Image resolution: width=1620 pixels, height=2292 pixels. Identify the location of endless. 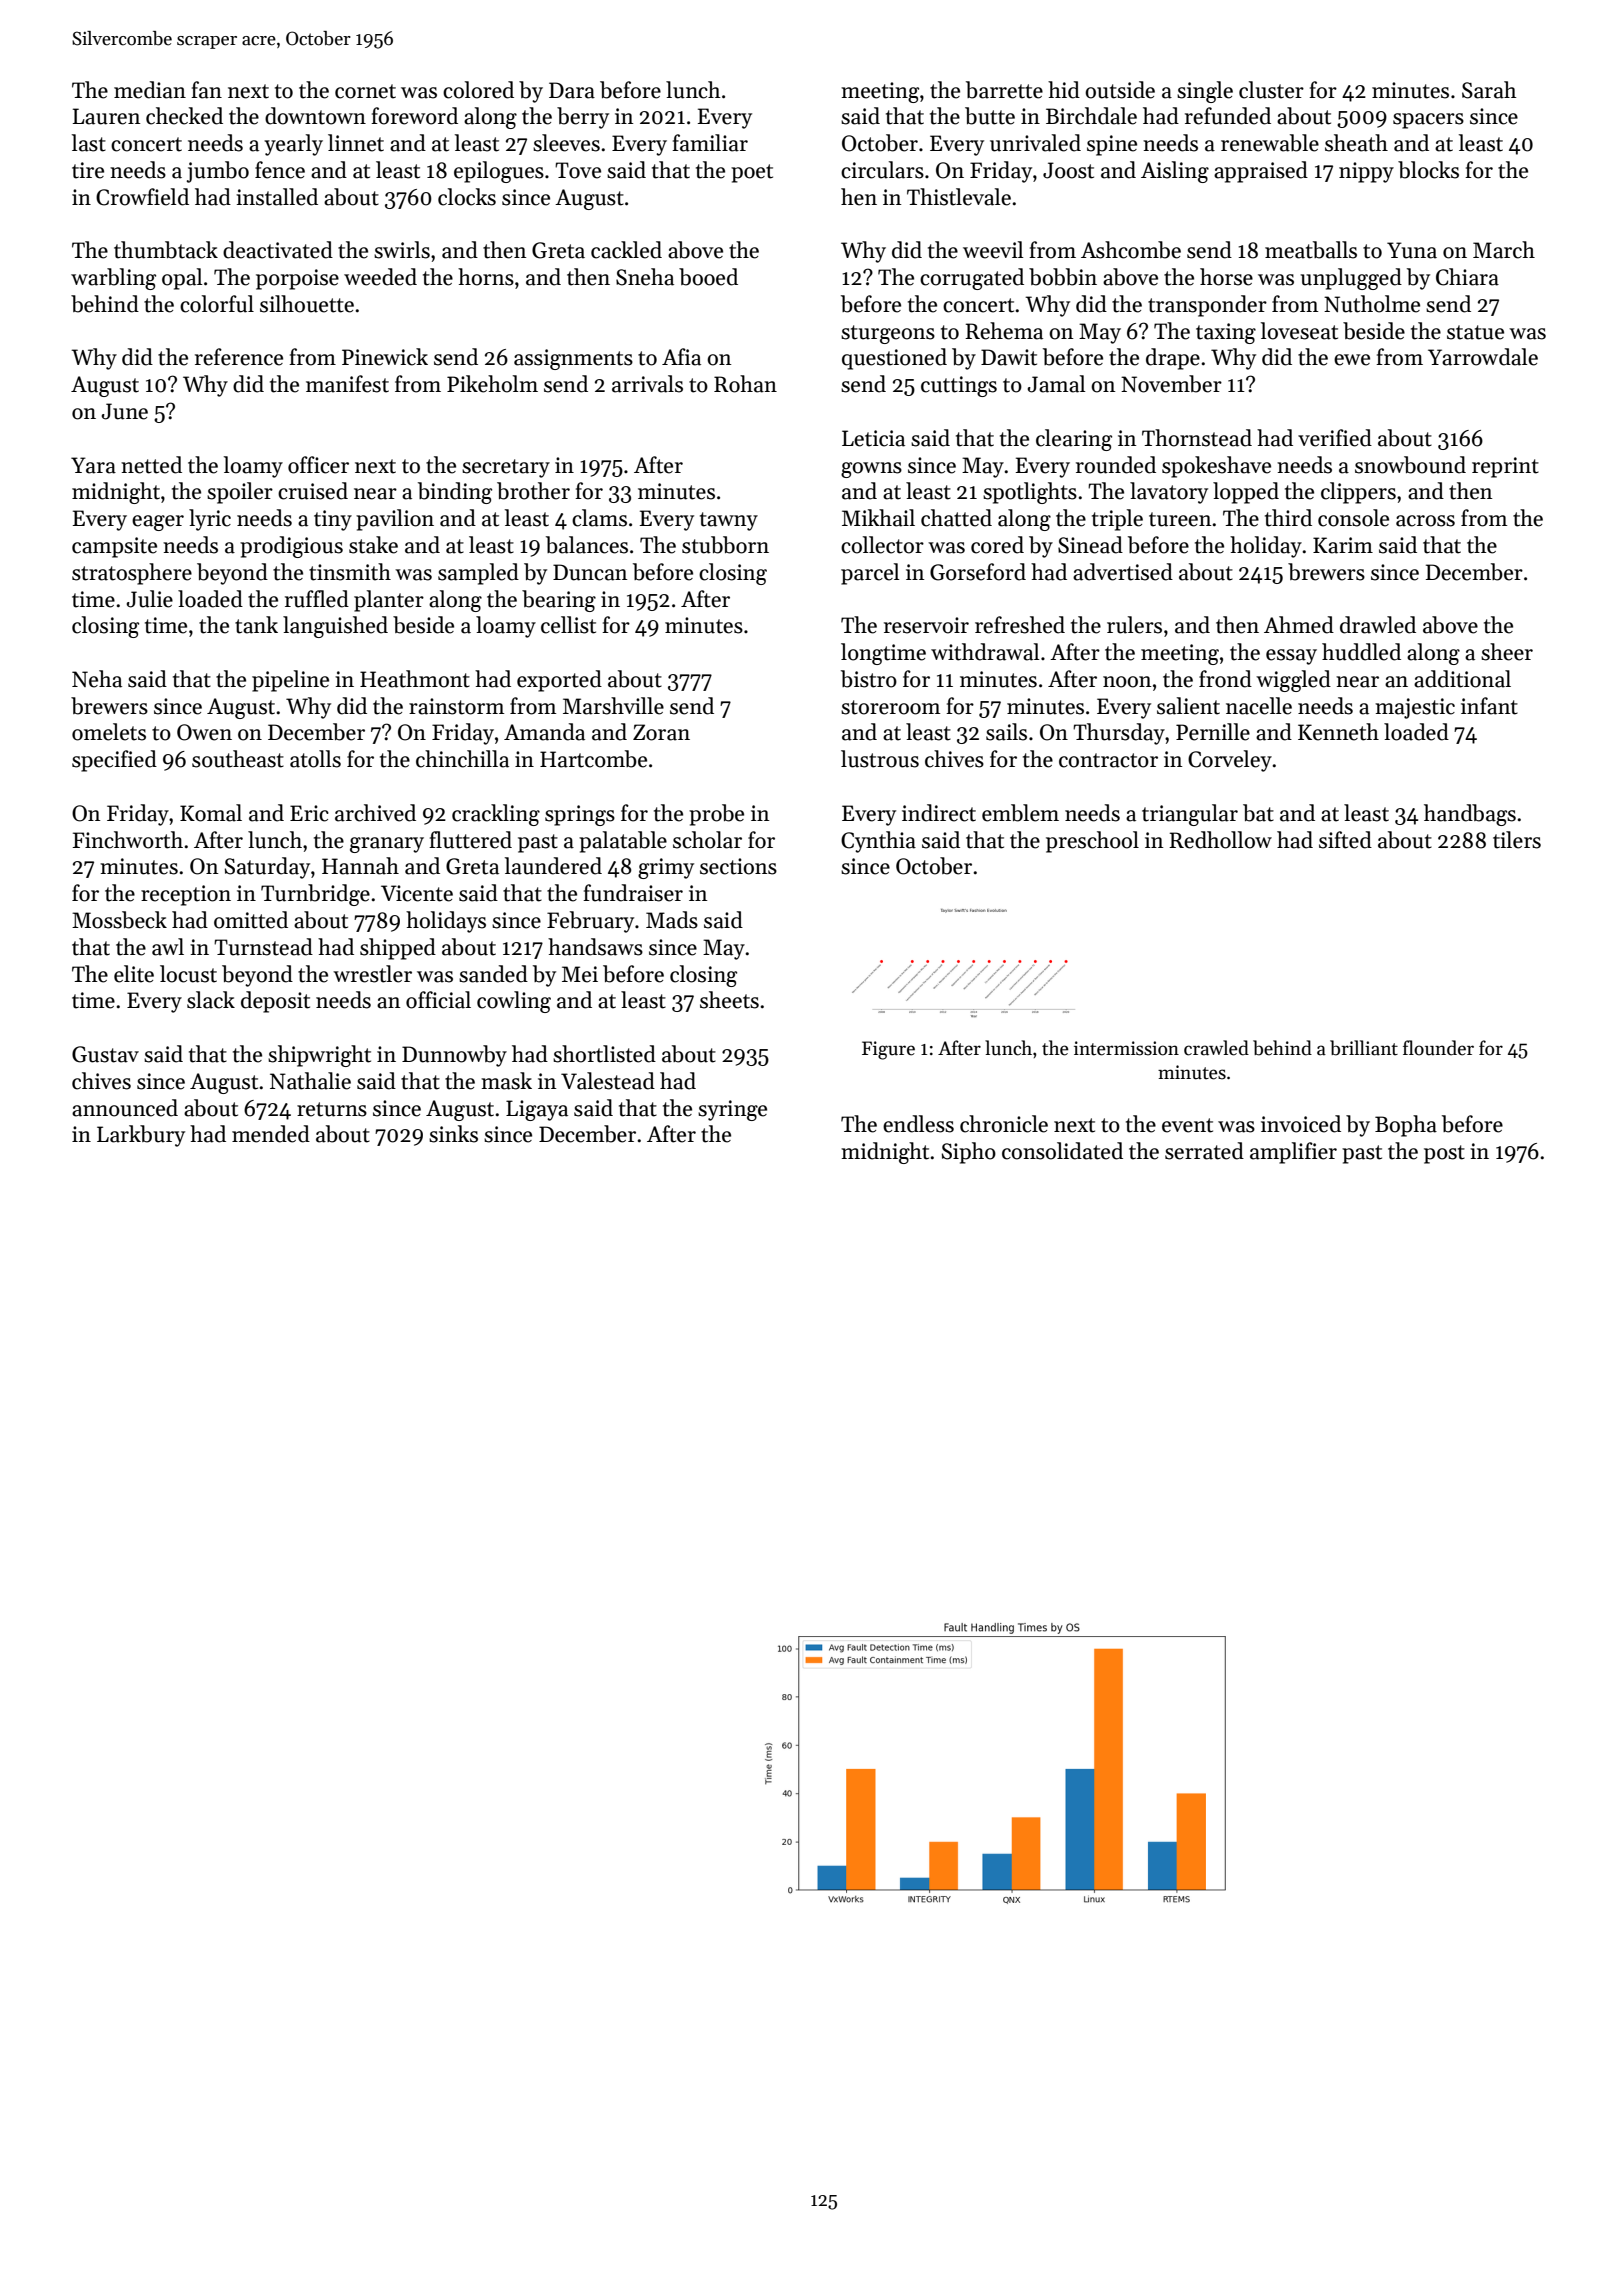
(918, 1124).
